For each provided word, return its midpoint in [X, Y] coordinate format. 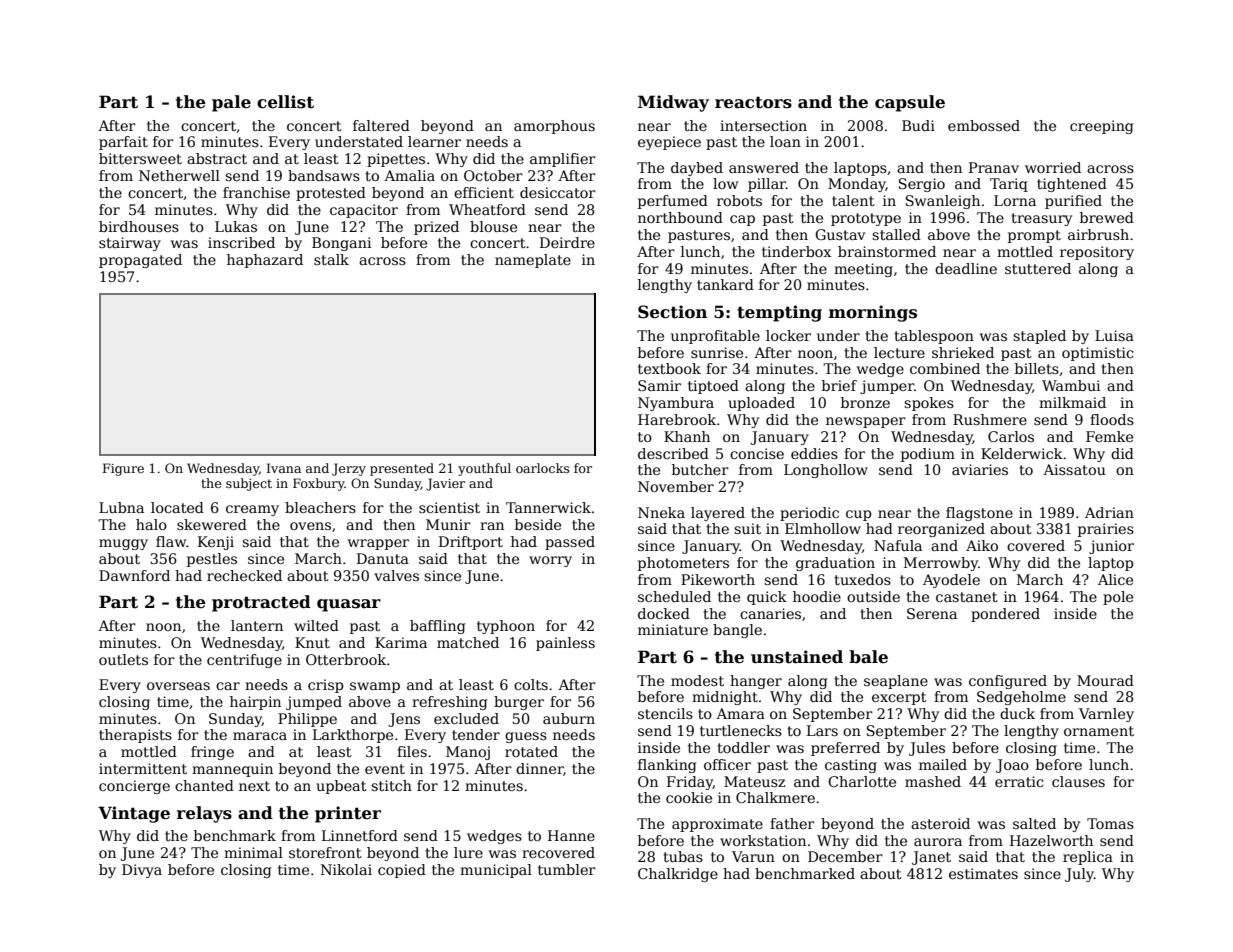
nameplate [533, 261]
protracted [261, 603]
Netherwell [179, 175]
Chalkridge [678, 875]
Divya [142, 871]
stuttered [1038, 268]
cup [858, 515]
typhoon [506, 627]
